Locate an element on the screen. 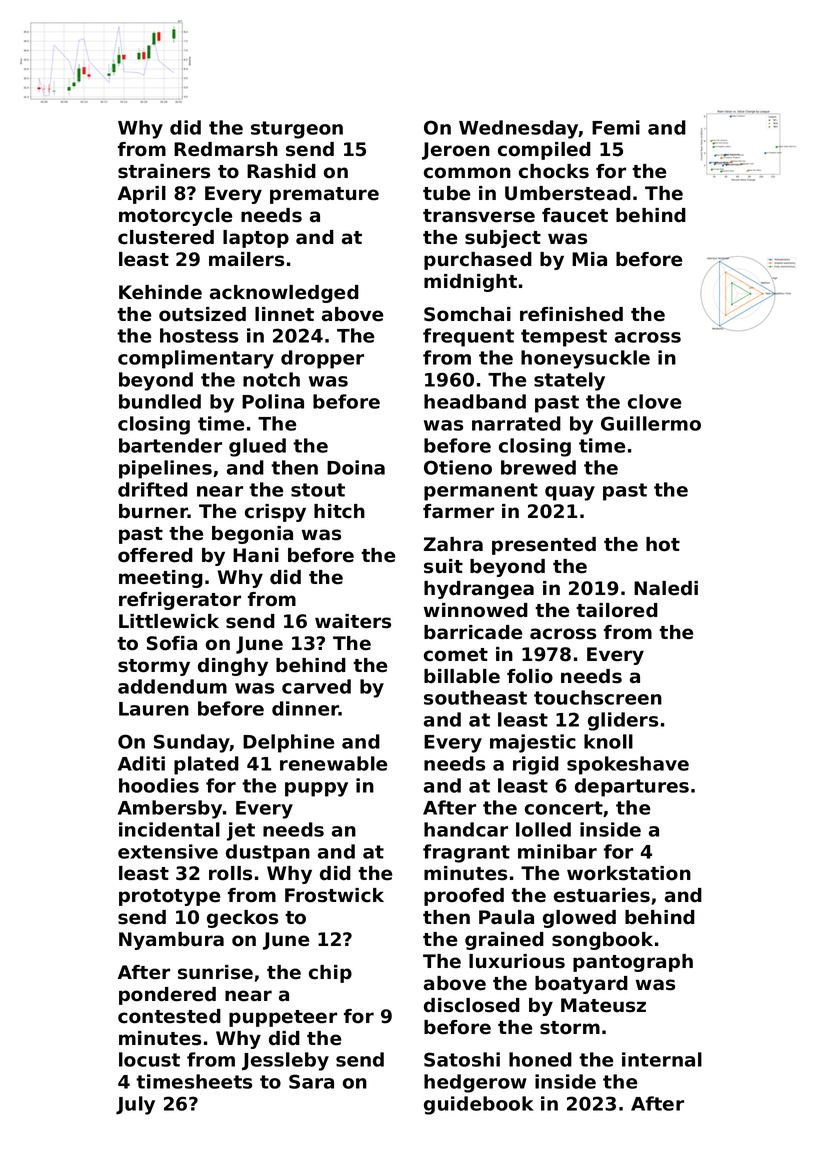 Image resolution: width=821 pixels, height=1165 pixels. guidebook is located at coordinates (478, 1105).
